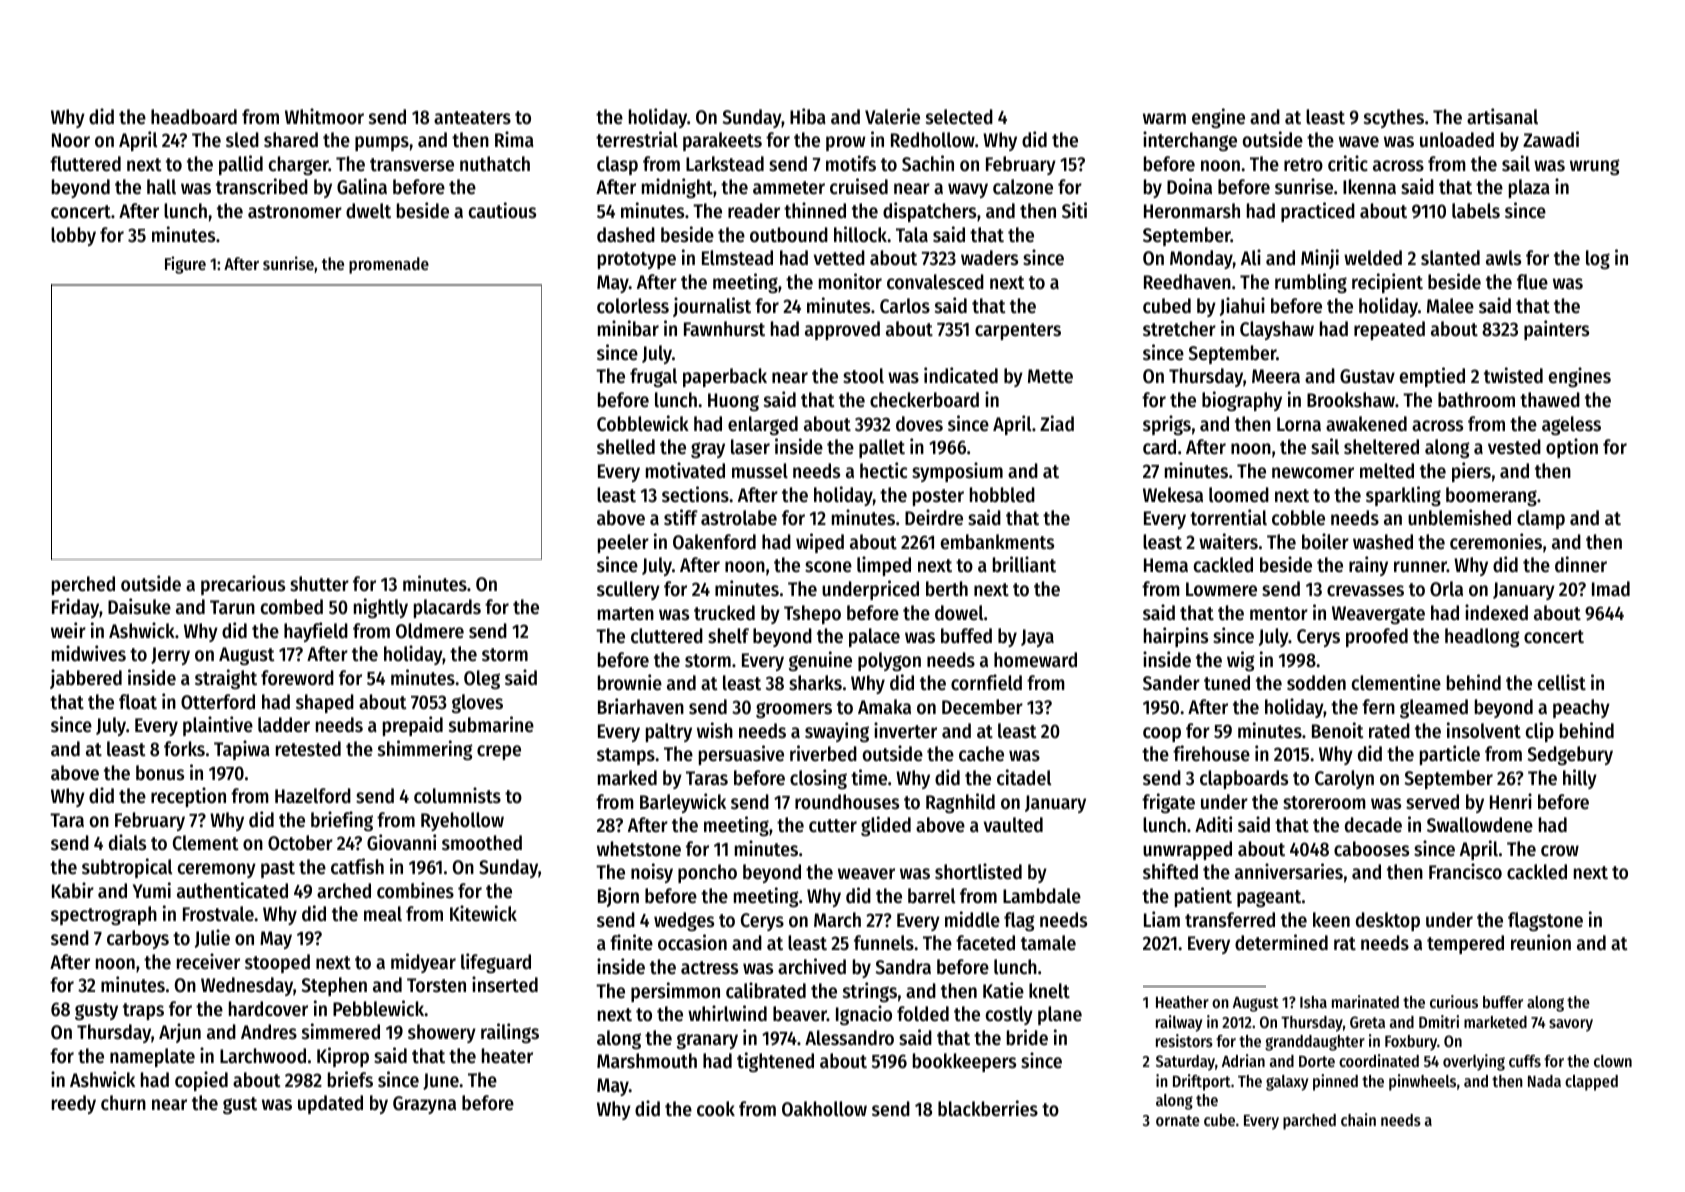  I want to click on copied, so click(201, 1081).
